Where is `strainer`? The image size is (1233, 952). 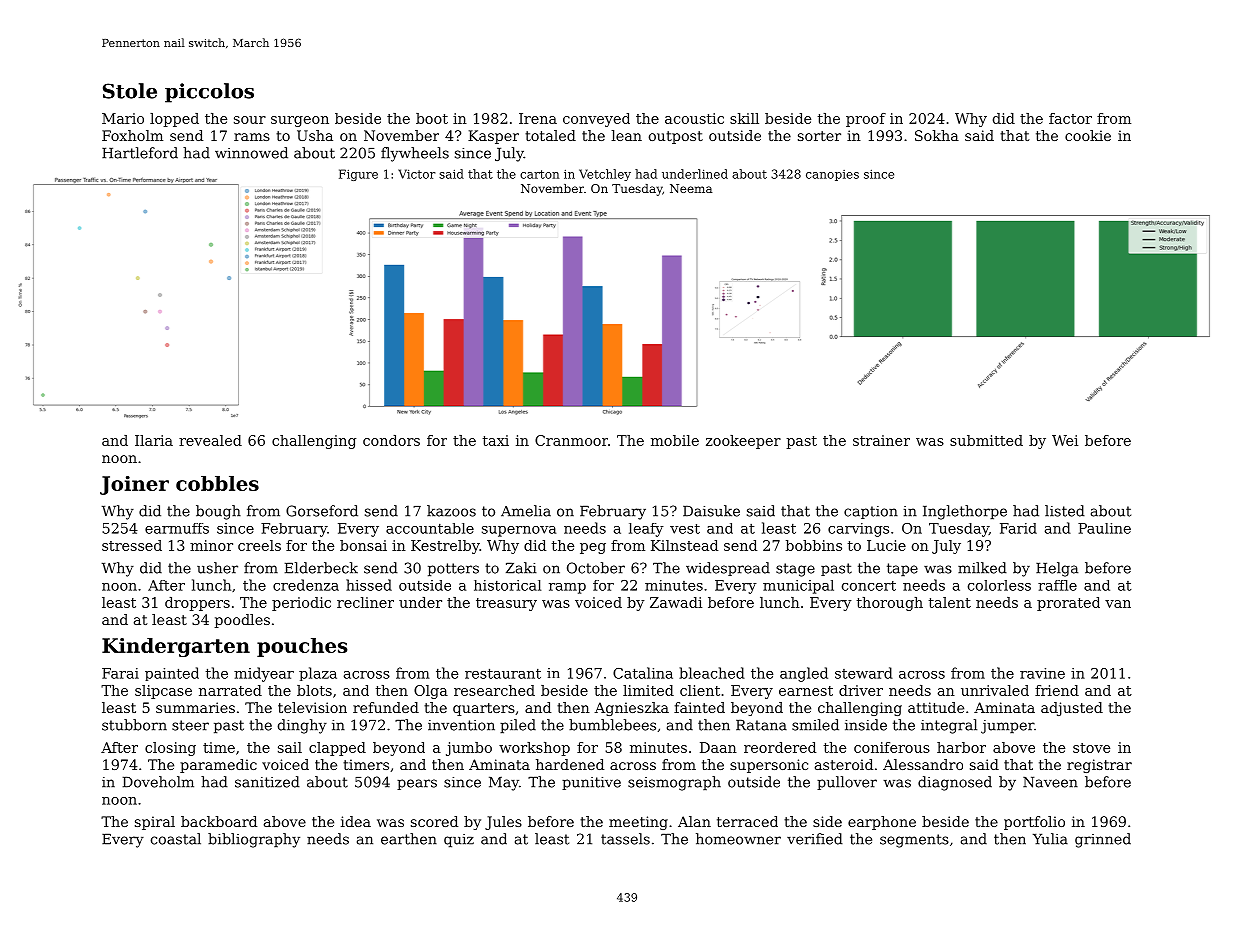 strainer is located at coordinates (881, 440).
